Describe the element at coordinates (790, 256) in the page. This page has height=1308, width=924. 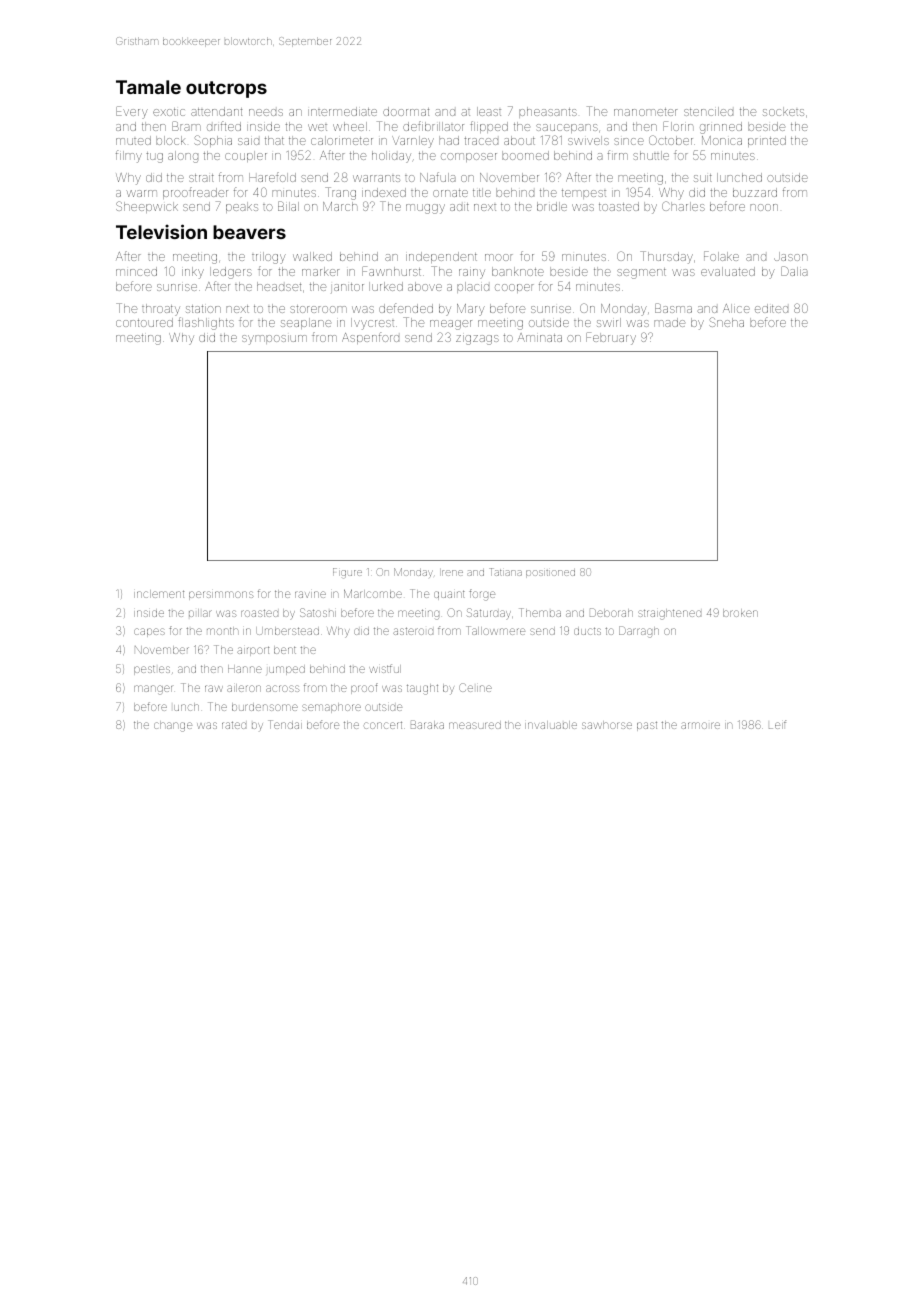
I see `Jason` at that location.
